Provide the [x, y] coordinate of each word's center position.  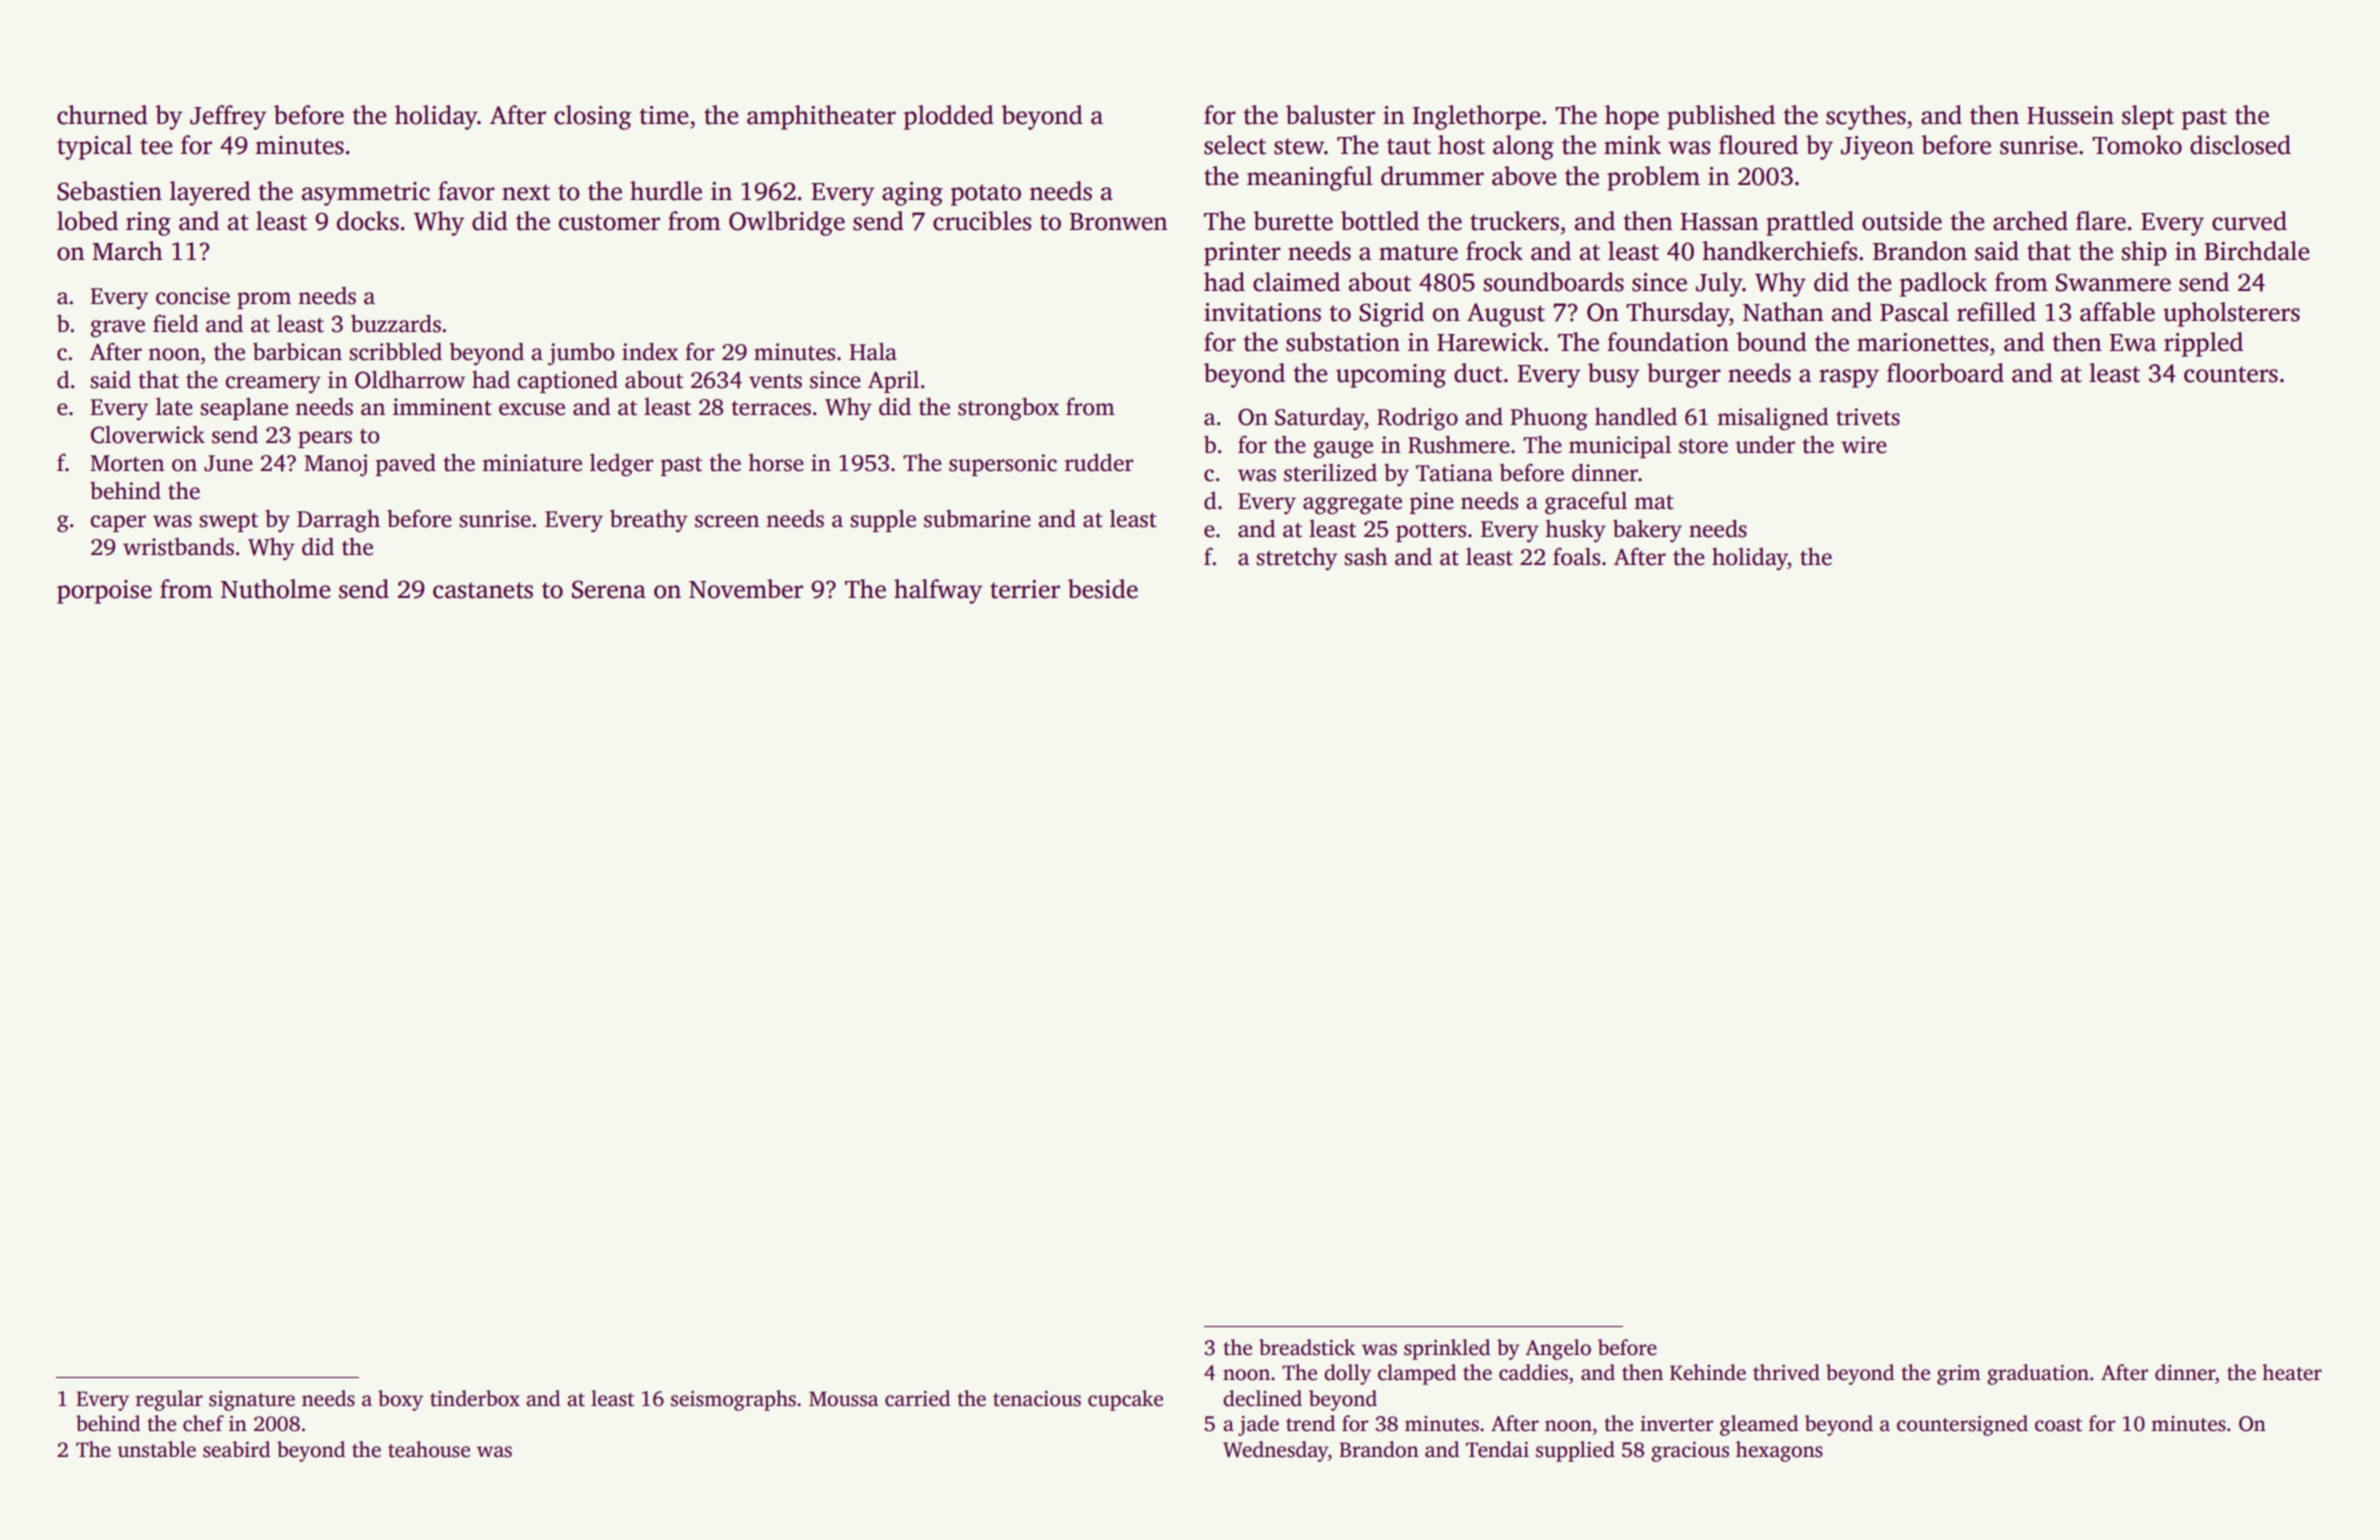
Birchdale [2257, 251]
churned [102, 115]
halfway [938, 591]
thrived [1786, 1372]
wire [1864, 445]
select [1235, 145]
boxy [400, 1400]
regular [169, 1400]
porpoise [104, 592]
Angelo [1558, 1349]
